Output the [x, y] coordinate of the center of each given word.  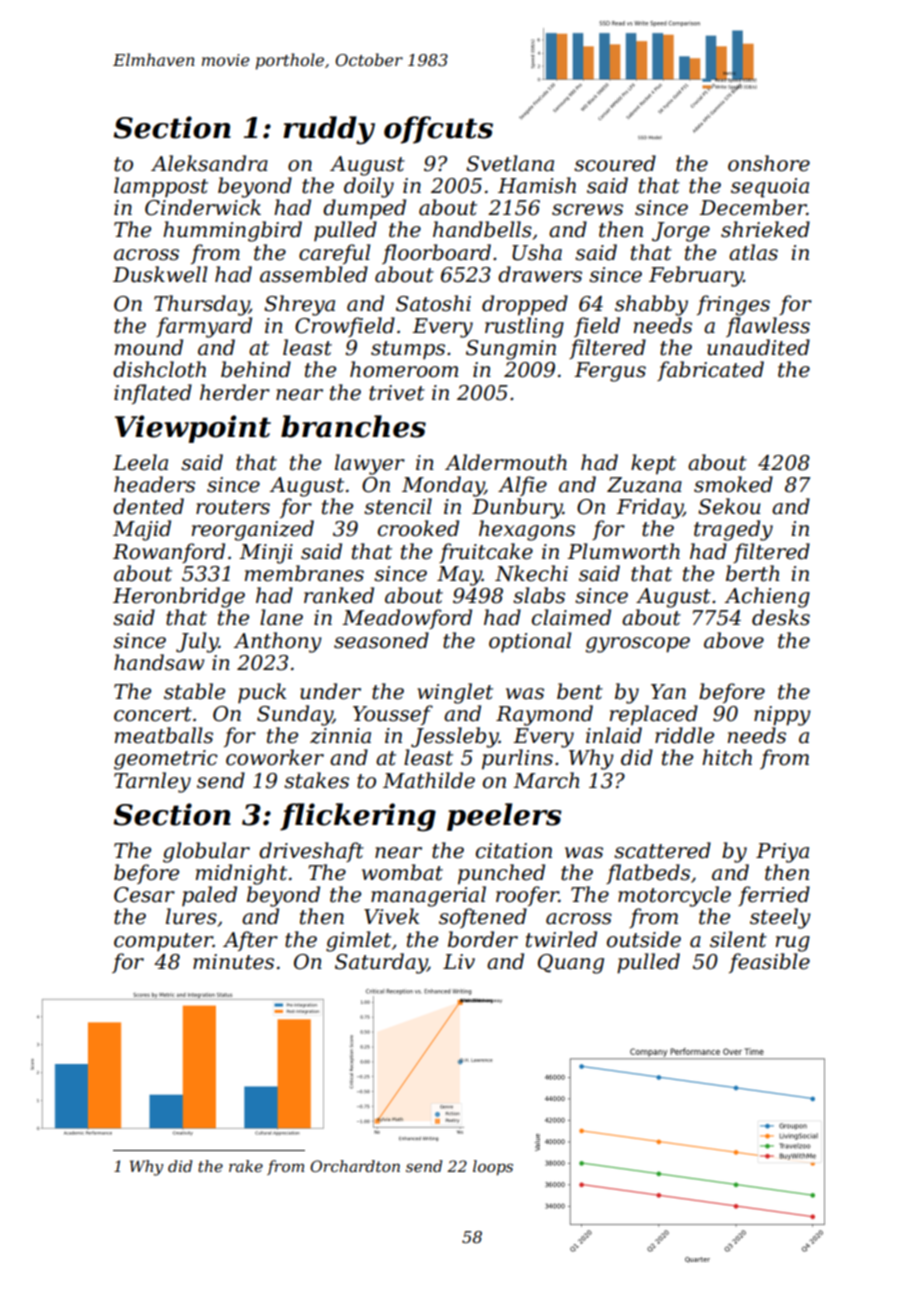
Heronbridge [179, 597]
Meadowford [407, 619]
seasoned [381, 640]
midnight [241, 874]
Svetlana [510, 163]
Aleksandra [209, 163]
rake [246, 1166]
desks [781, 617]
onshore [769, 163]
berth [752, 573]
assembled [314, 274]
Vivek [391, 916]
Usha [537, 252]
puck [262, 693]
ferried [774, 896]
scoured [615, 163]
